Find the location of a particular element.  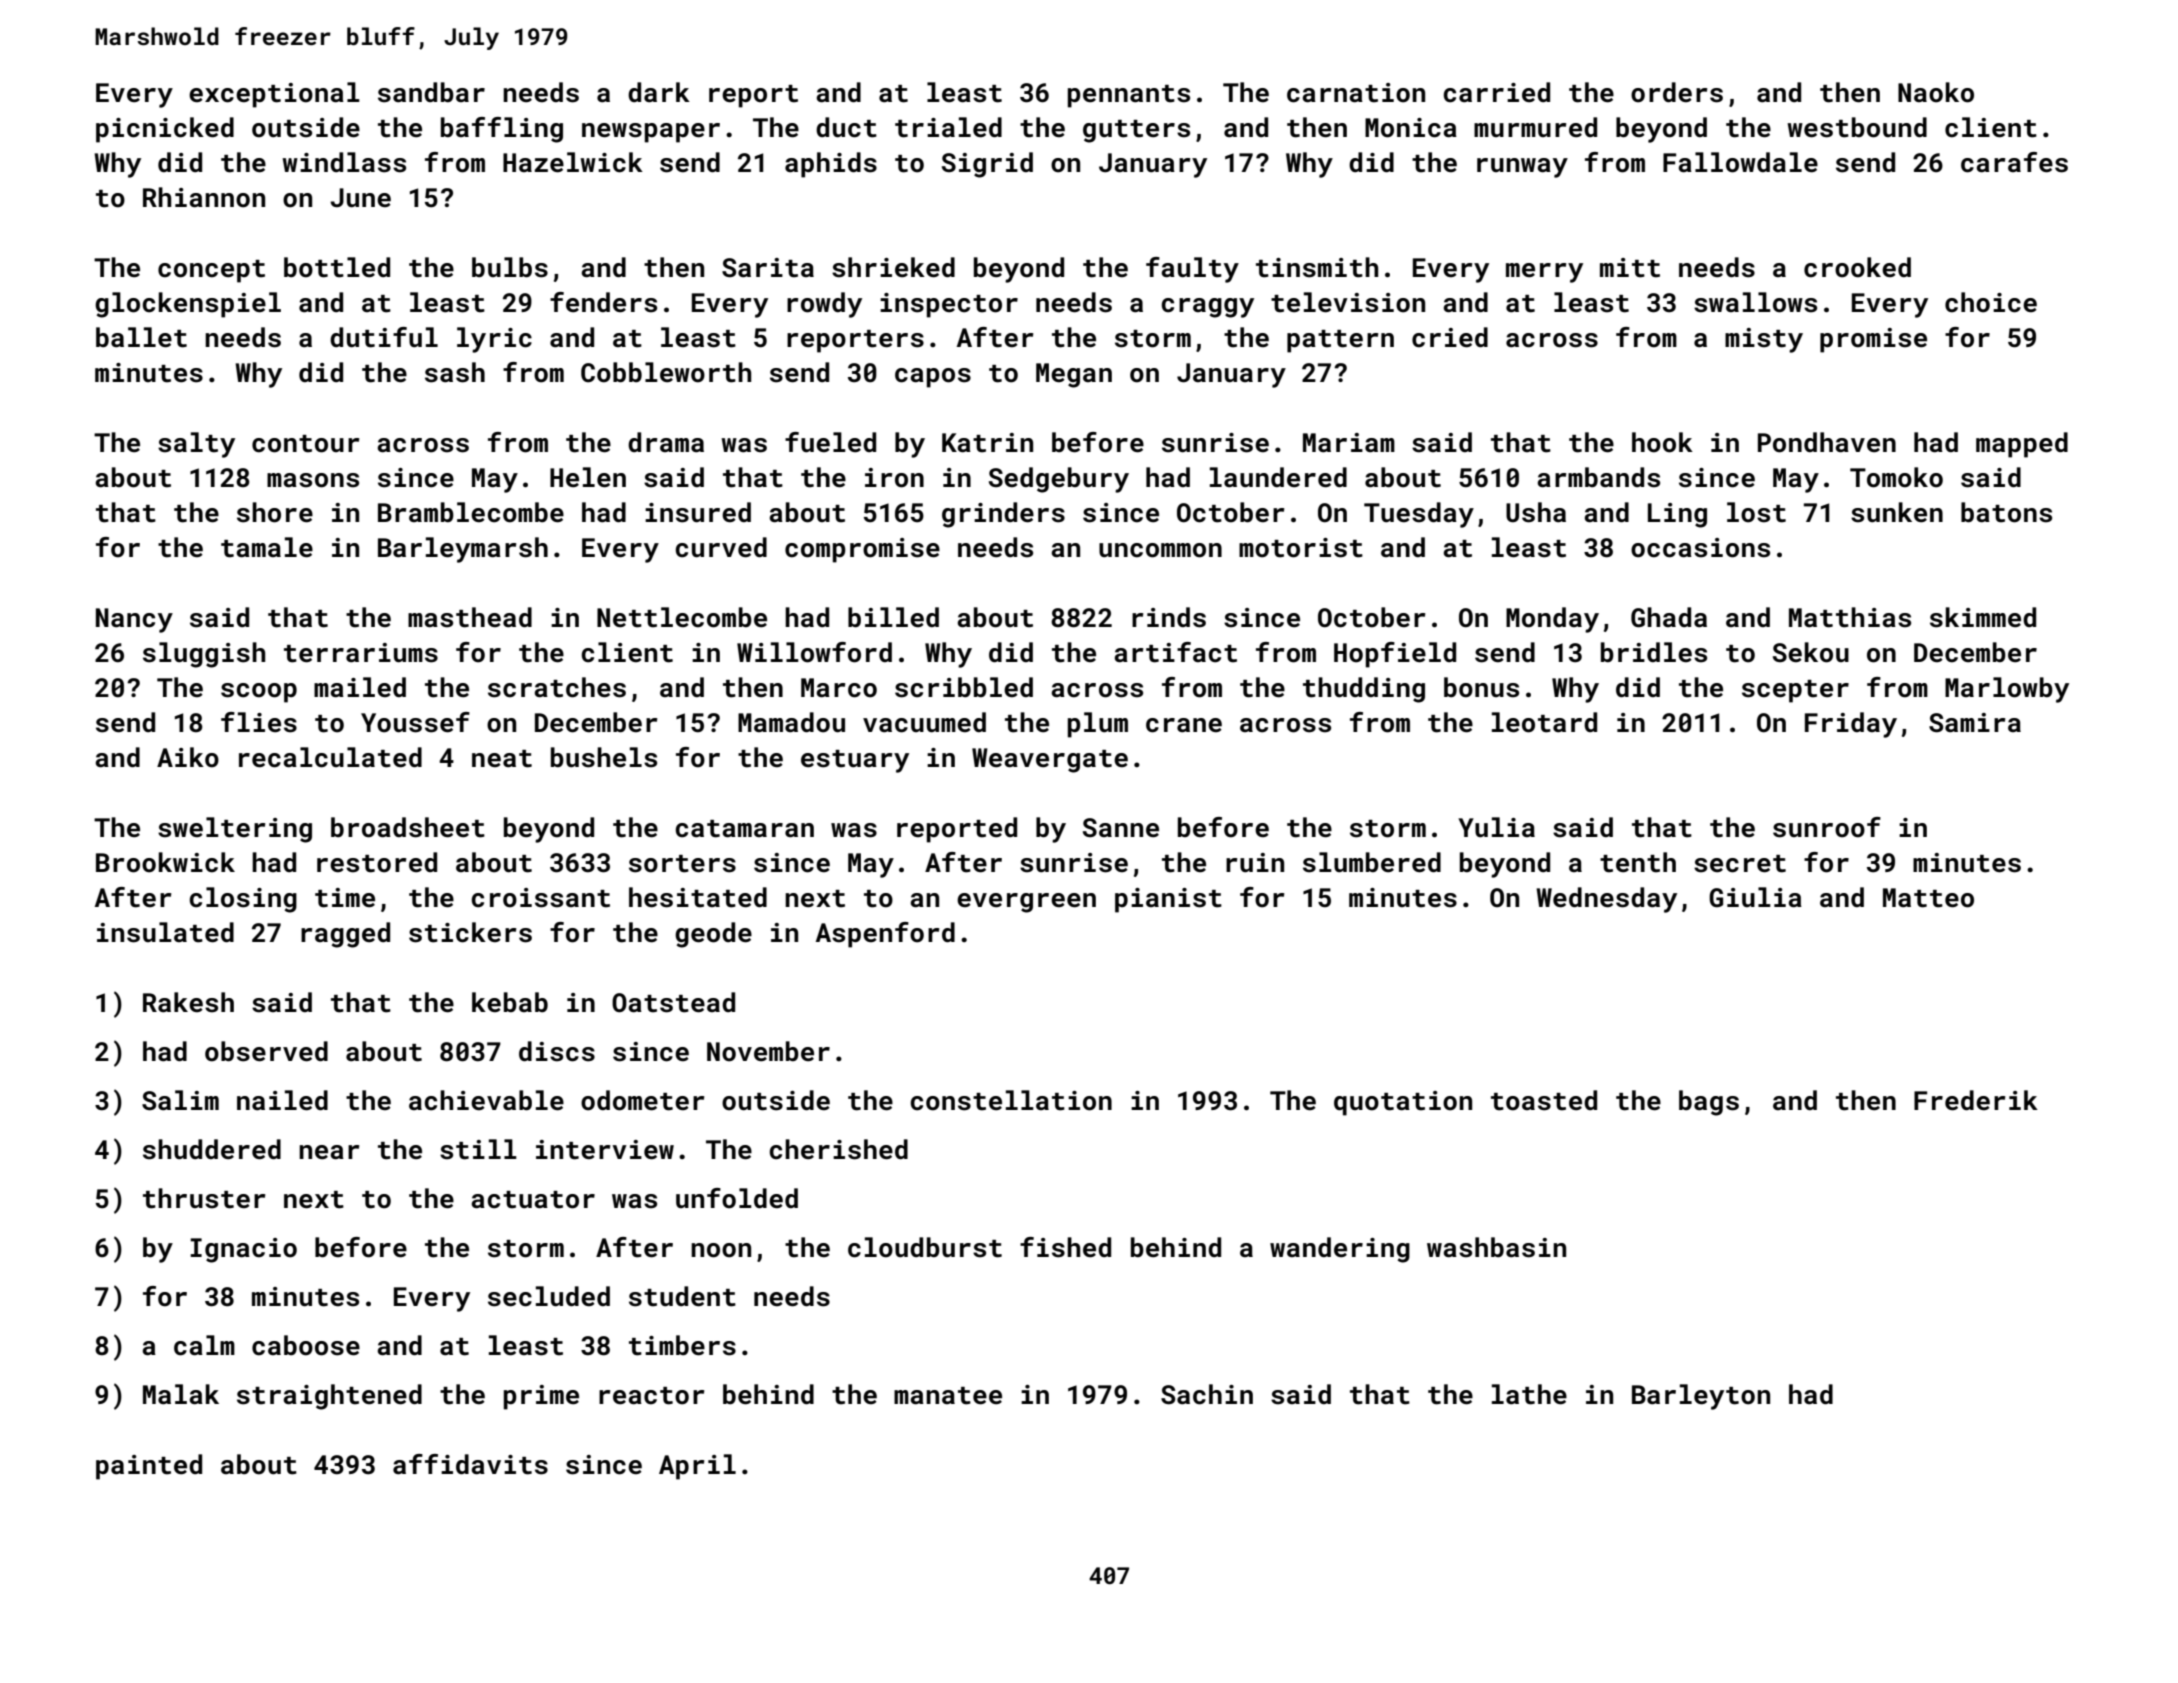

armbands is located at coordinates (1598, 477).
